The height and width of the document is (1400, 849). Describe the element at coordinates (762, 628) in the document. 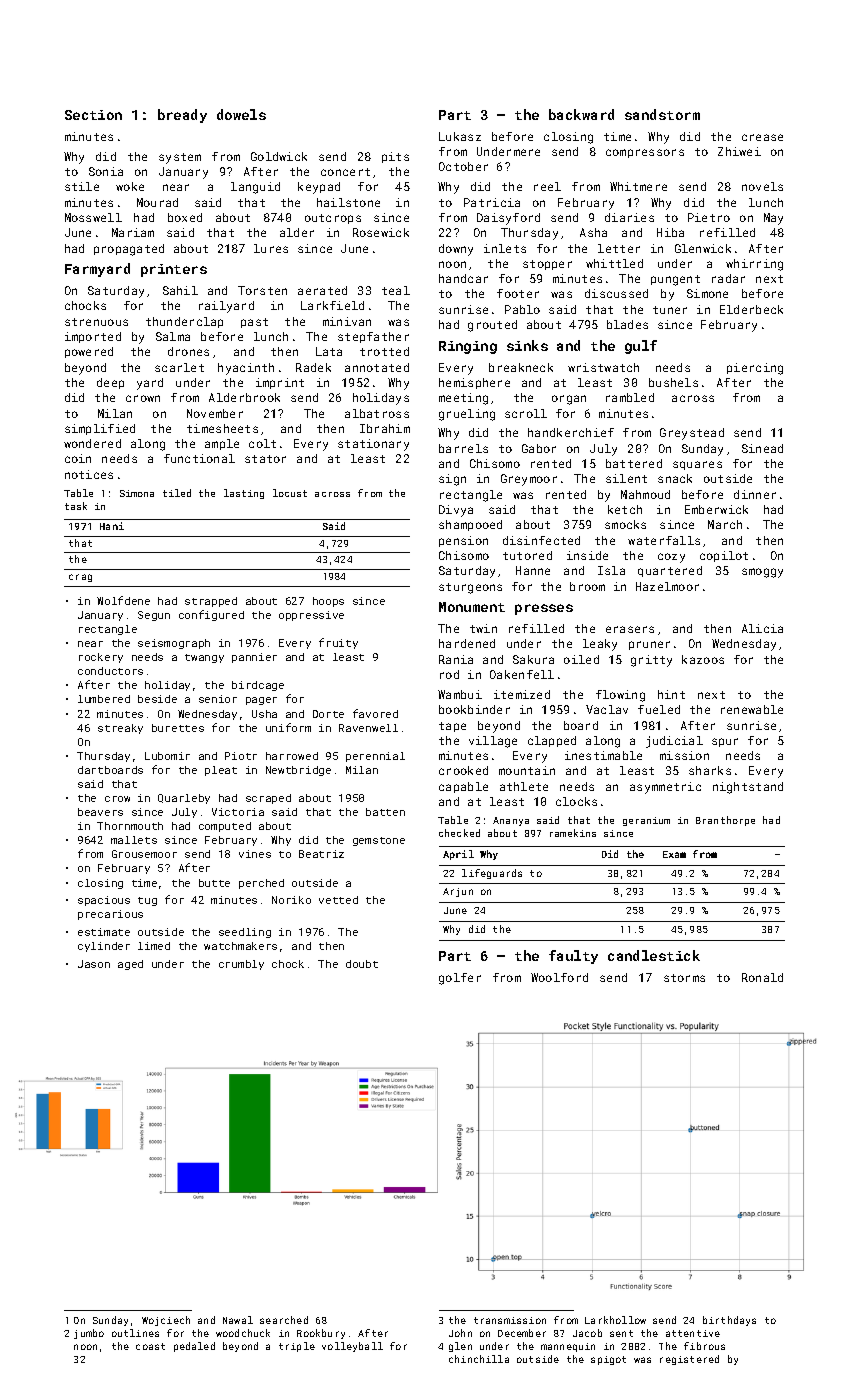

I see `Alicia` at that location.
